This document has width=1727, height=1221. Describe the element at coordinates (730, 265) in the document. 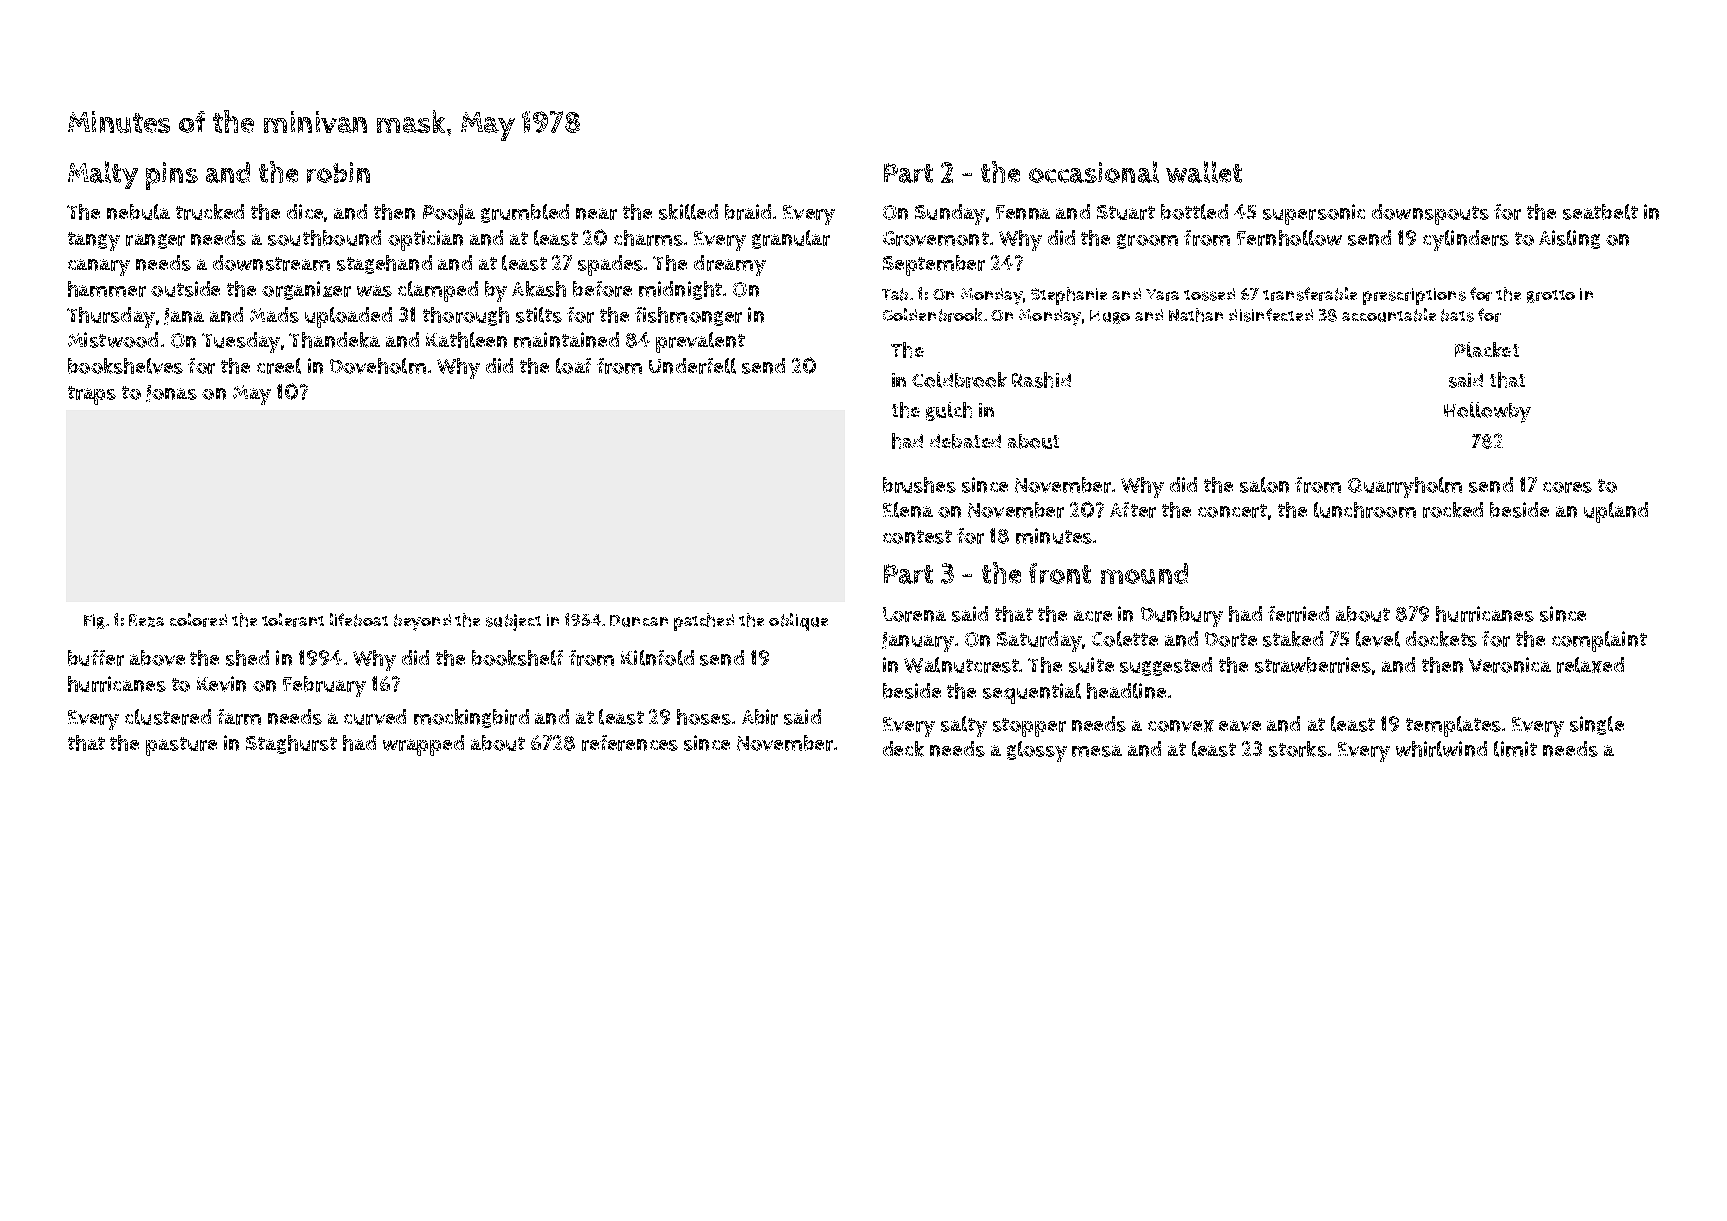

I see `dreamy` at that location.
